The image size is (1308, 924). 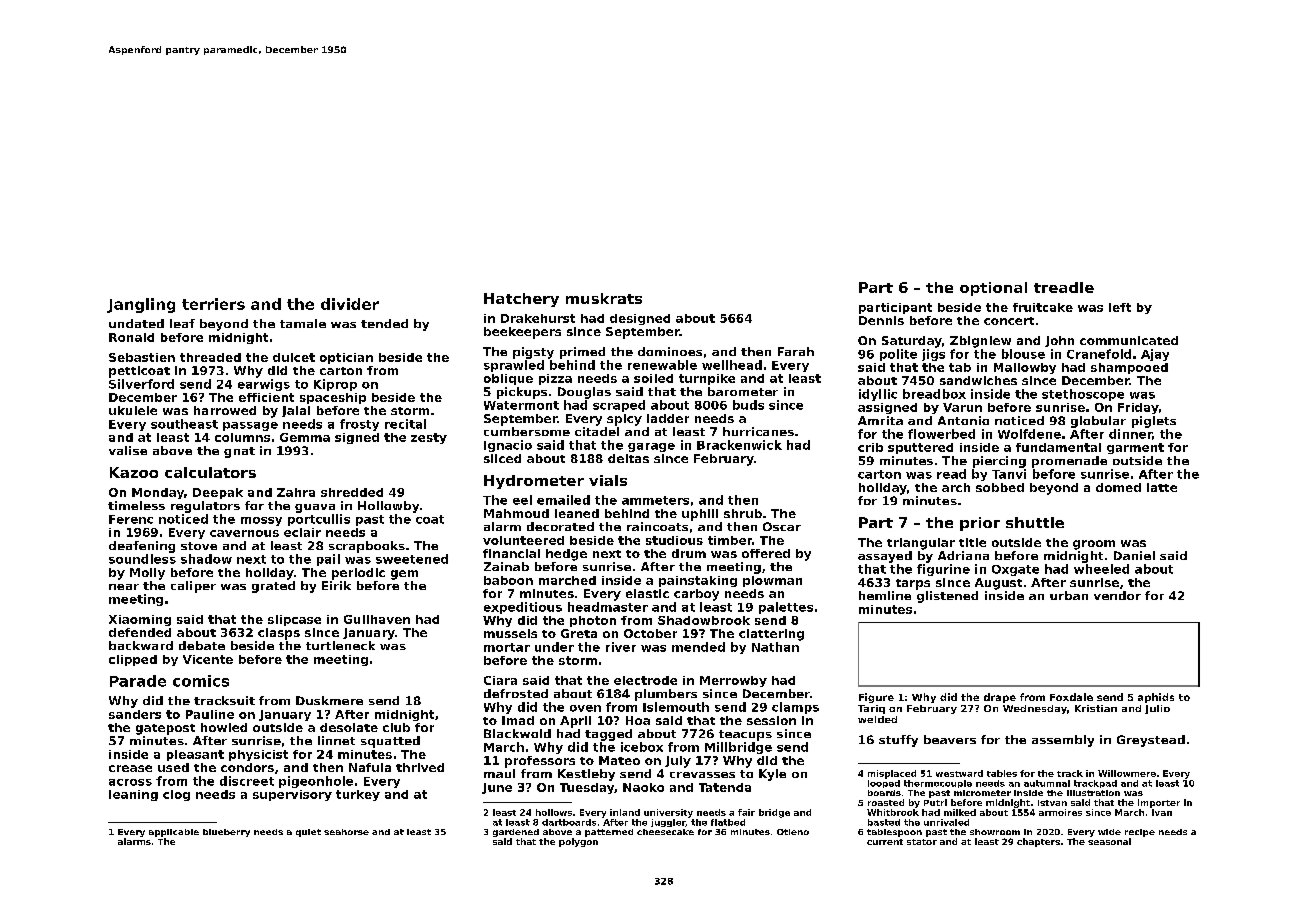 I want to click on Hydrometer, so click(x=534, y=482).
